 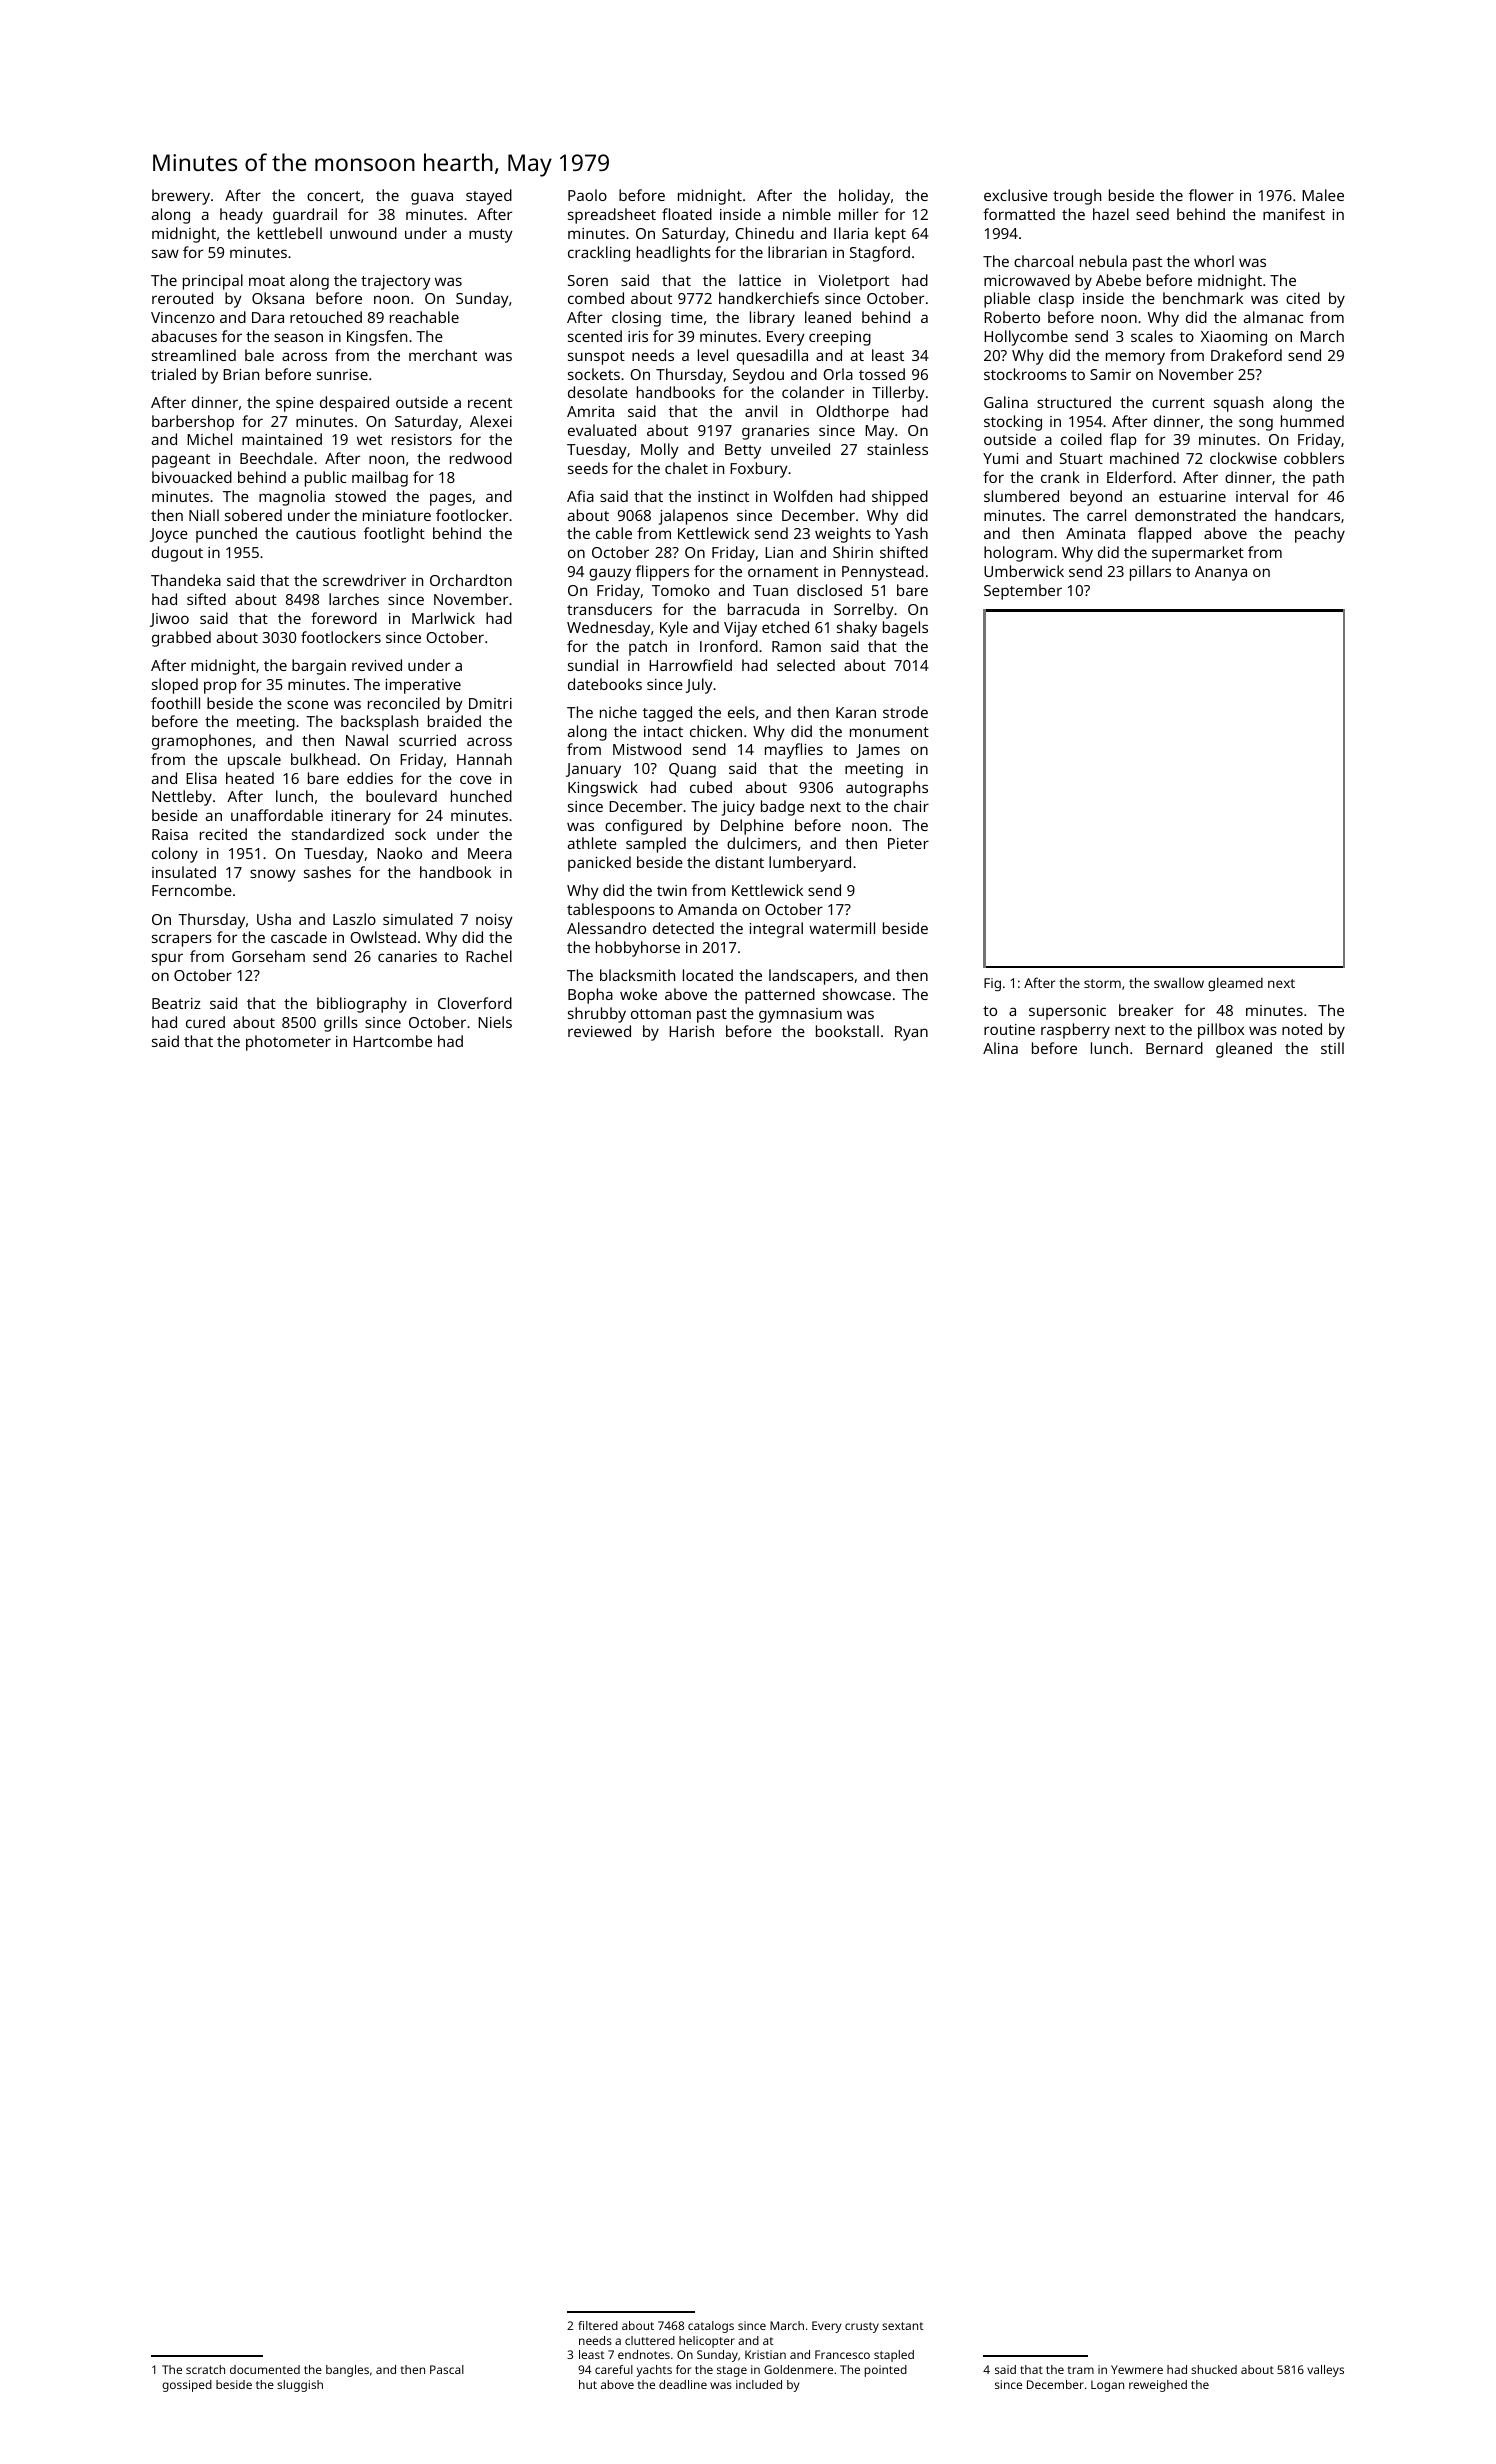 I want to click on Niels, so click(x=495, y=1022).
